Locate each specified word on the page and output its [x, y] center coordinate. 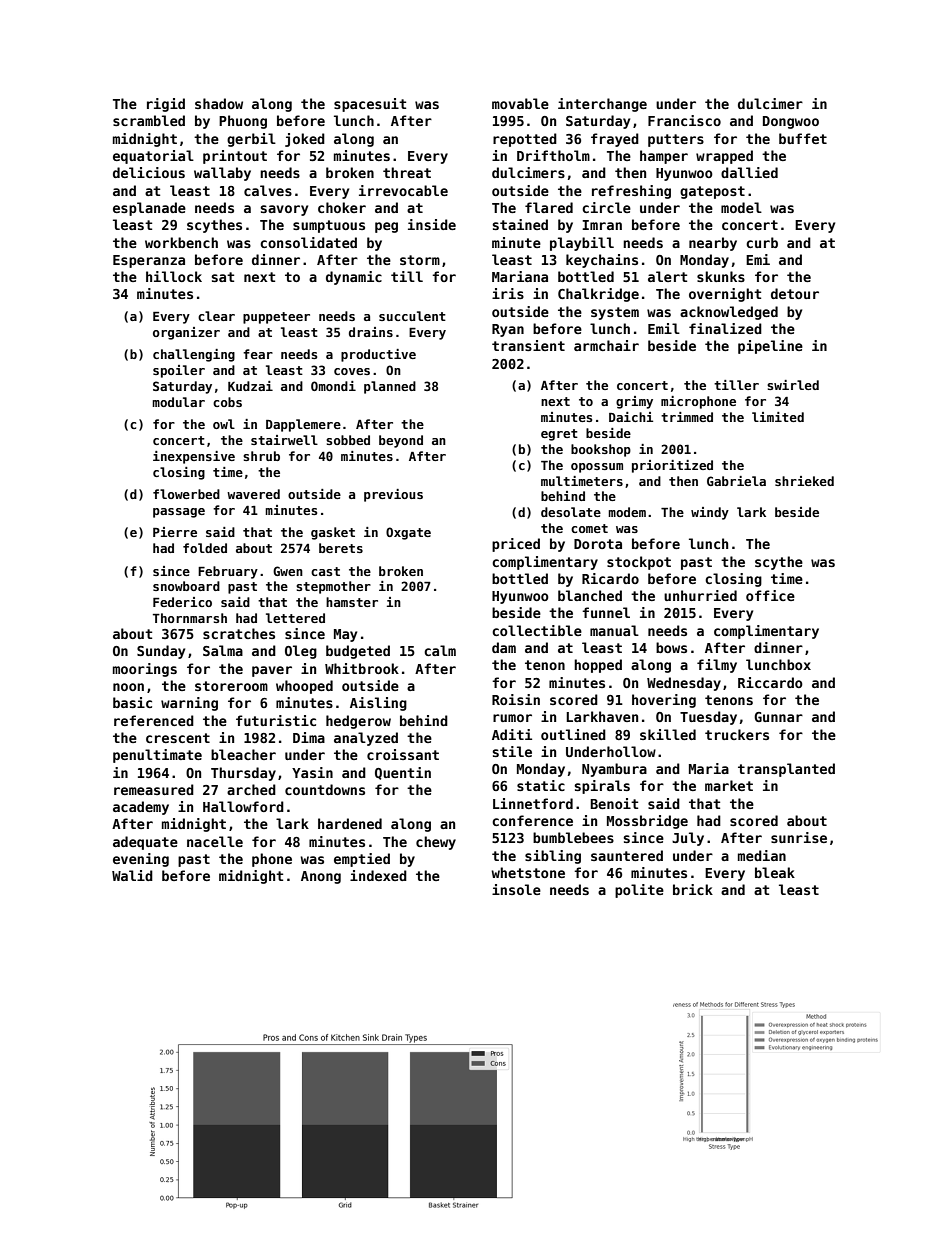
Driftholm [553, 155]
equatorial [153, 157]
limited [778, 417]
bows [671, 647]
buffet [803, 138]
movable [520, 103]
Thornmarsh [190, 618]
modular [178, 402]
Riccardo [770, 682]
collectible [537, 630]
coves [352, 371]
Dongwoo [791, 122]
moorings [145, 670]
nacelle [215, 841]
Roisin [516, 699]
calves [268, 190]
